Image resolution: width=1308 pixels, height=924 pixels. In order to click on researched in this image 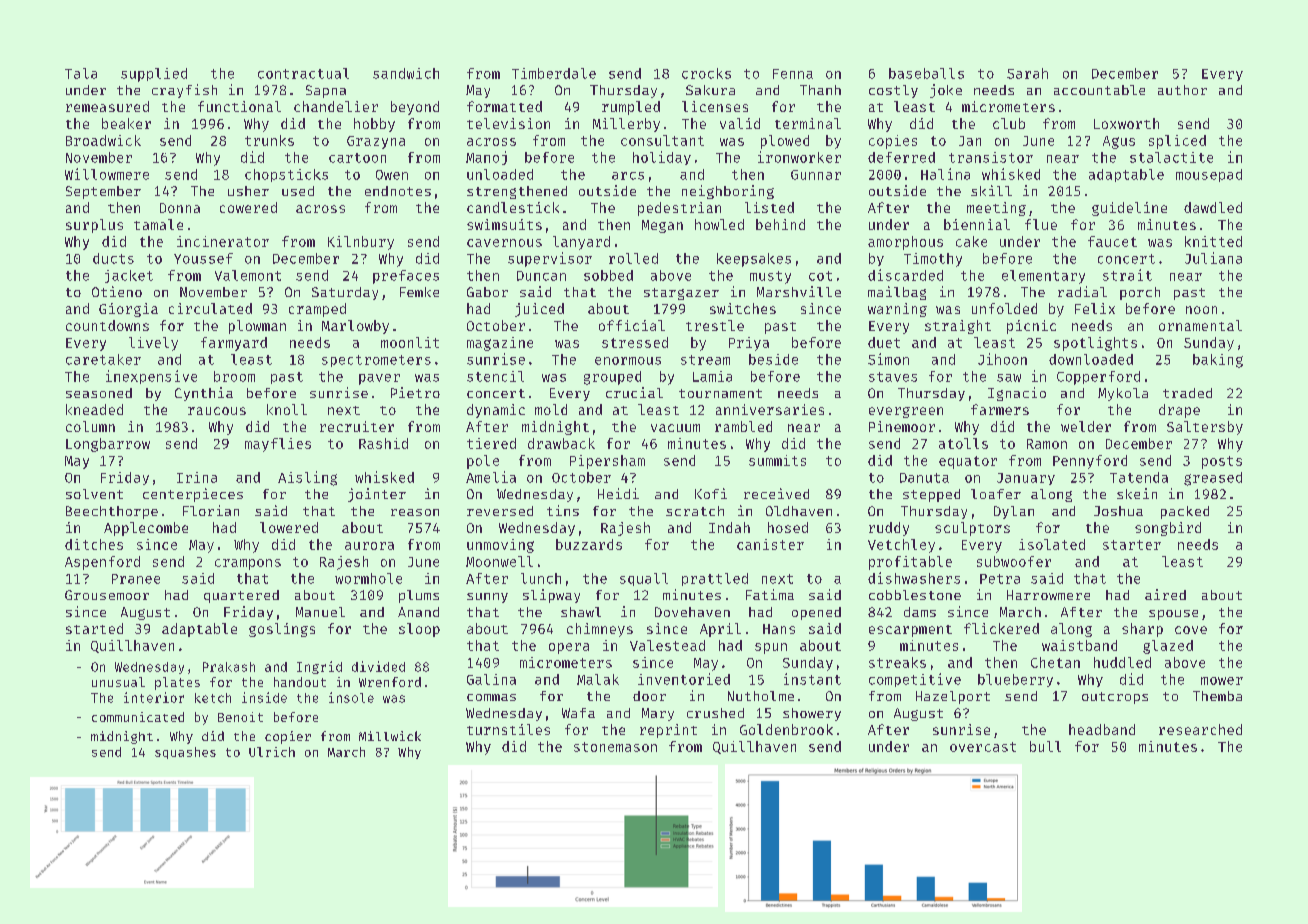, I will do `click(1200, 729)`.
